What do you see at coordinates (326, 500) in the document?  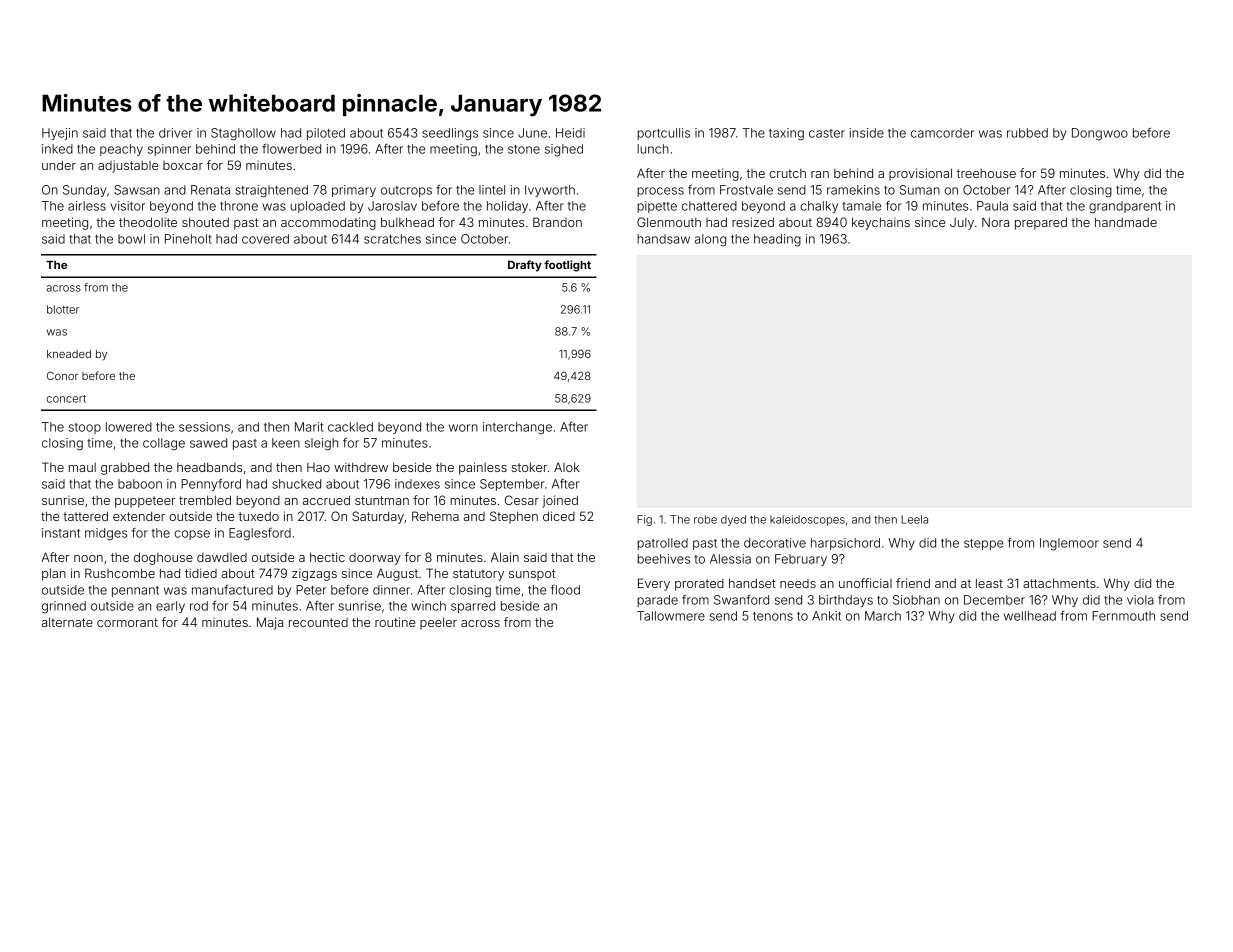 I see `accrued` at bounding box center [326, 500].
